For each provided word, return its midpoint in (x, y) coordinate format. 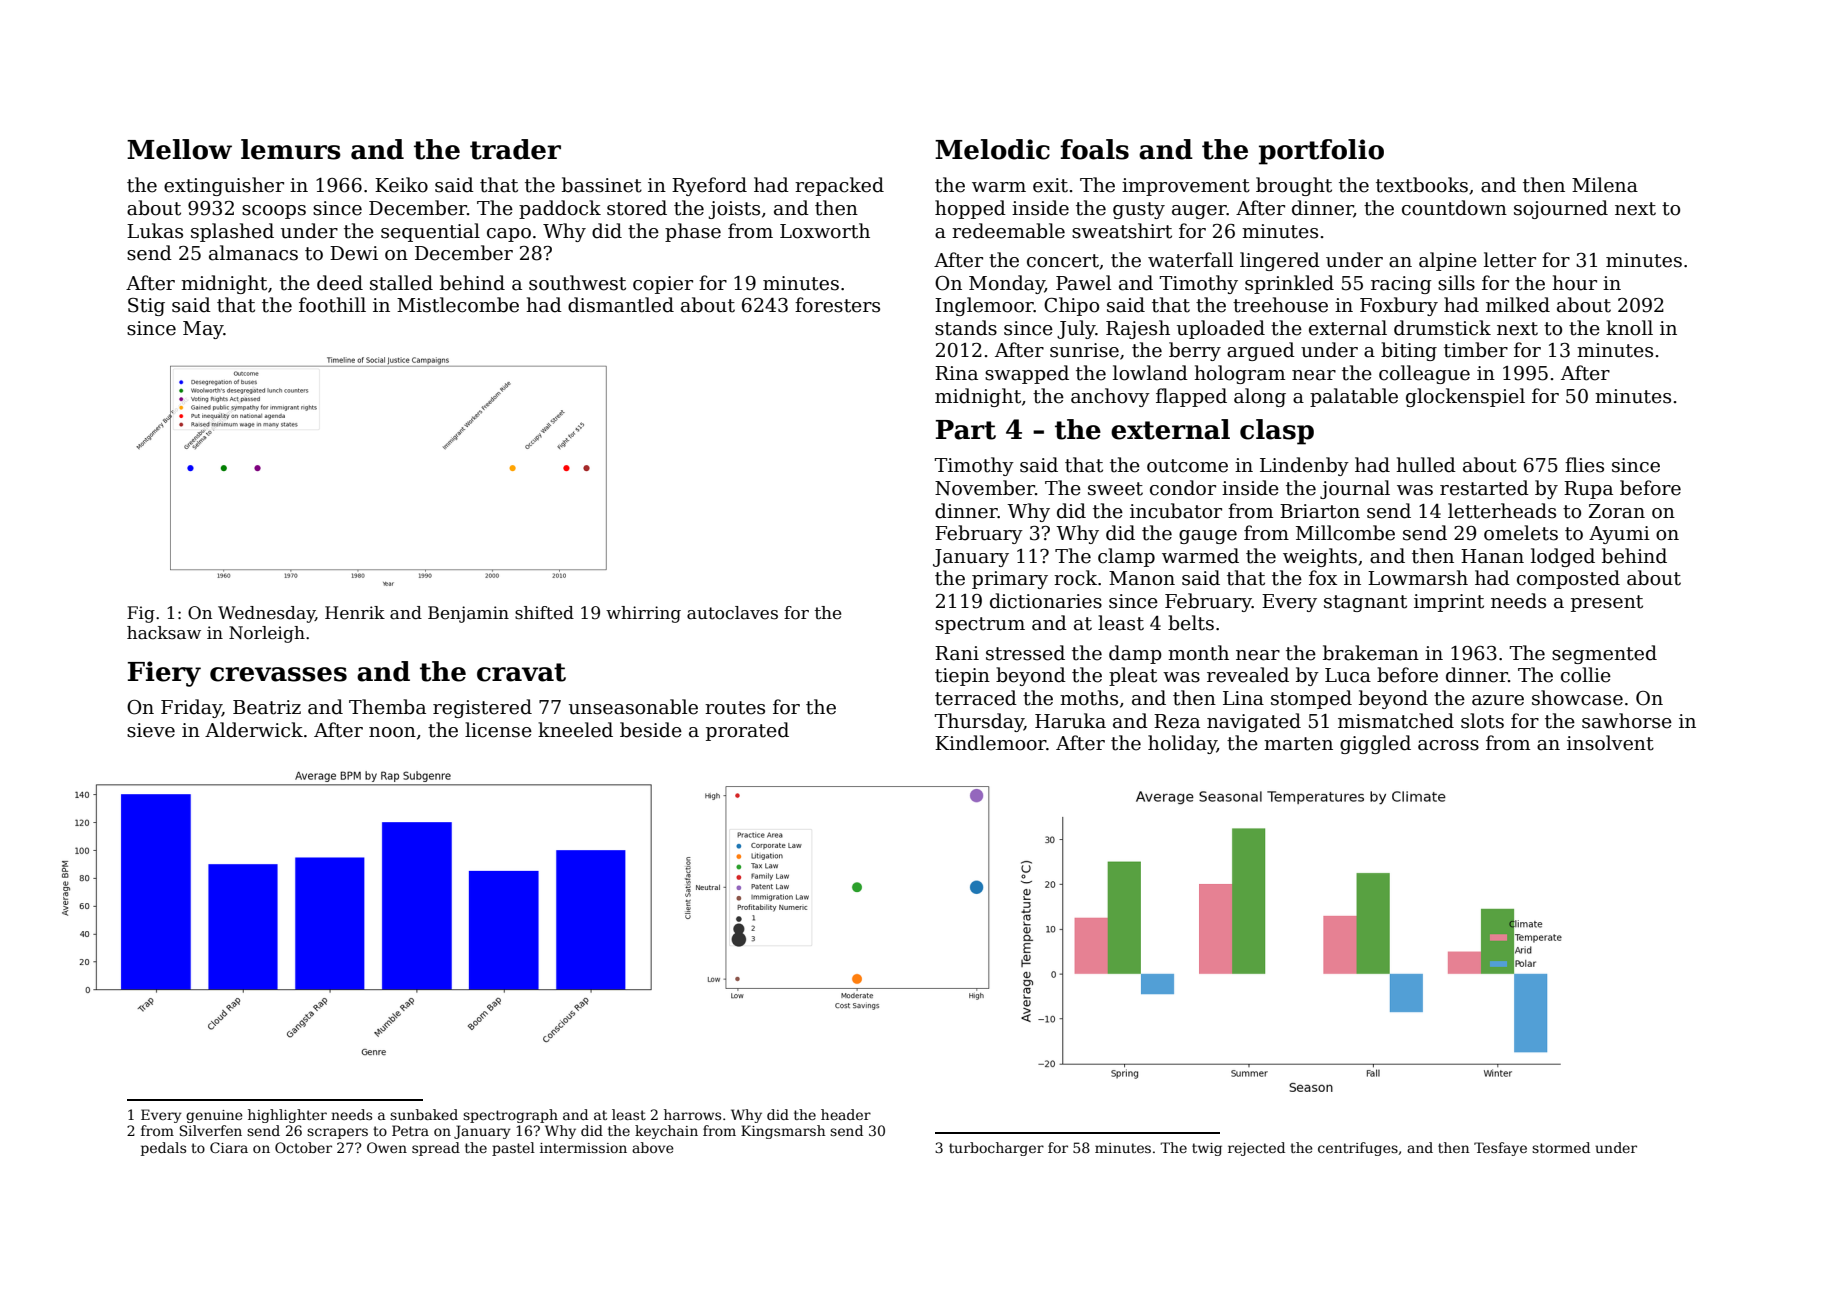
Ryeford (709, 186)
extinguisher (224, 186)
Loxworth (825, 231)
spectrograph (510, 1116)
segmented (1604, 654)
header (846, 1114)
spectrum (980, 625)
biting (1409, 351)
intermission (583, 1148)
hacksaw (164, 633)
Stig (146, 307)
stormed (1561, 1147)
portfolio (1321, 152)
